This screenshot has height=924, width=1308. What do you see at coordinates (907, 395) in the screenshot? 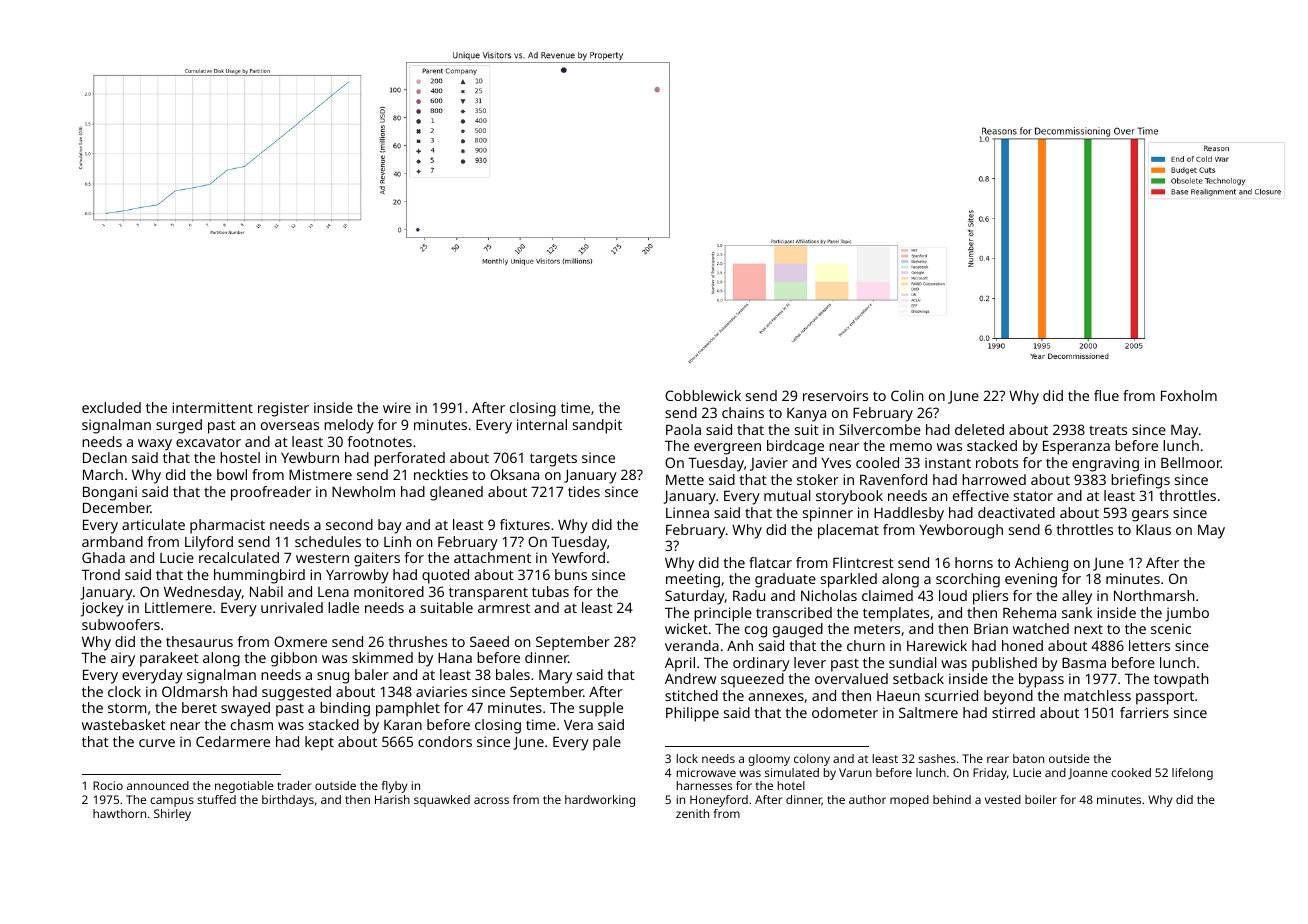
I see `Colin` at bounding box center [907, 395].
